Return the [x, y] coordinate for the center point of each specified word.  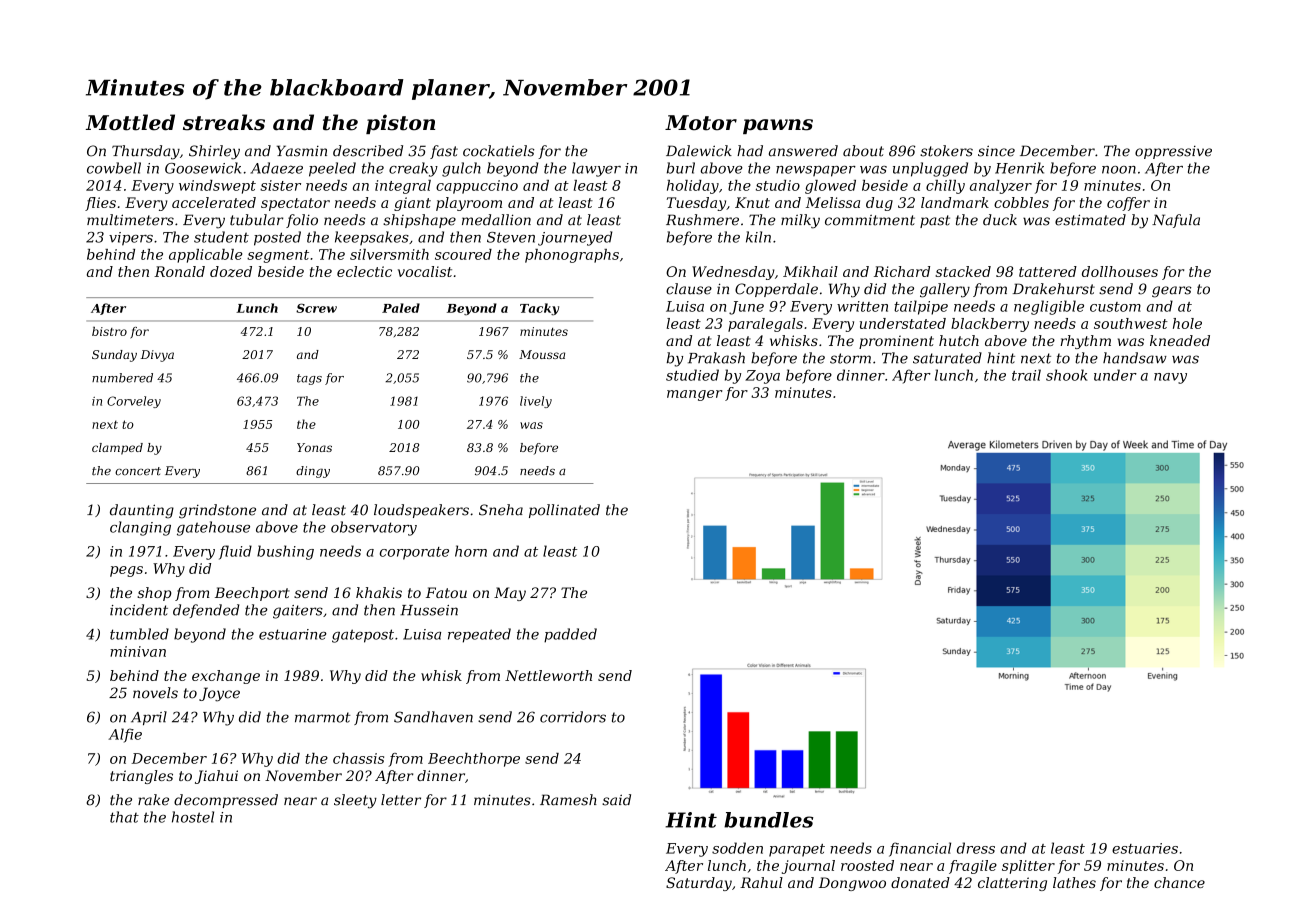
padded [570, 635]
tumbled [139, 634]
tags [309, 379]
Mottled [130, 122]
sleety [355, 801]
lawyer [596, 169]
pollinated [564, 511]
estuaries [1145, 848]
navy [1170, 378]
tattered [1048, 271]
